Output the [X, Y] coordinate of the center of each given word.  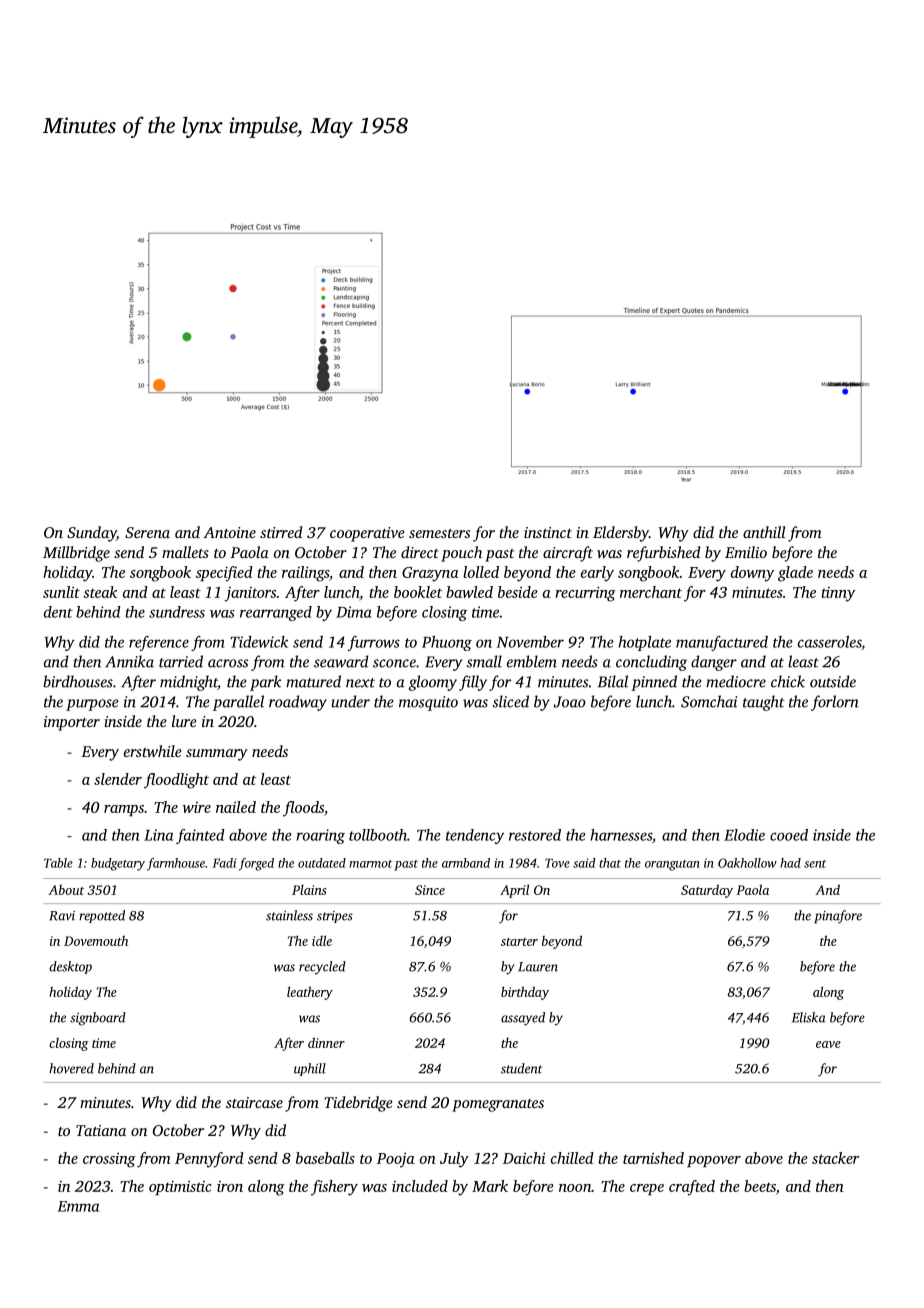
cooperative [367, 534]
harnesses [621, 835]
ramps [124, 810]
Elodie [744, 835]
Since [430, 890]
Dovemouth [96, 940]
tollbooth [378, 835]
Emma [78, 1206]
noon [575, 1188]
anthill [764, 532]
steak [100, 592]
